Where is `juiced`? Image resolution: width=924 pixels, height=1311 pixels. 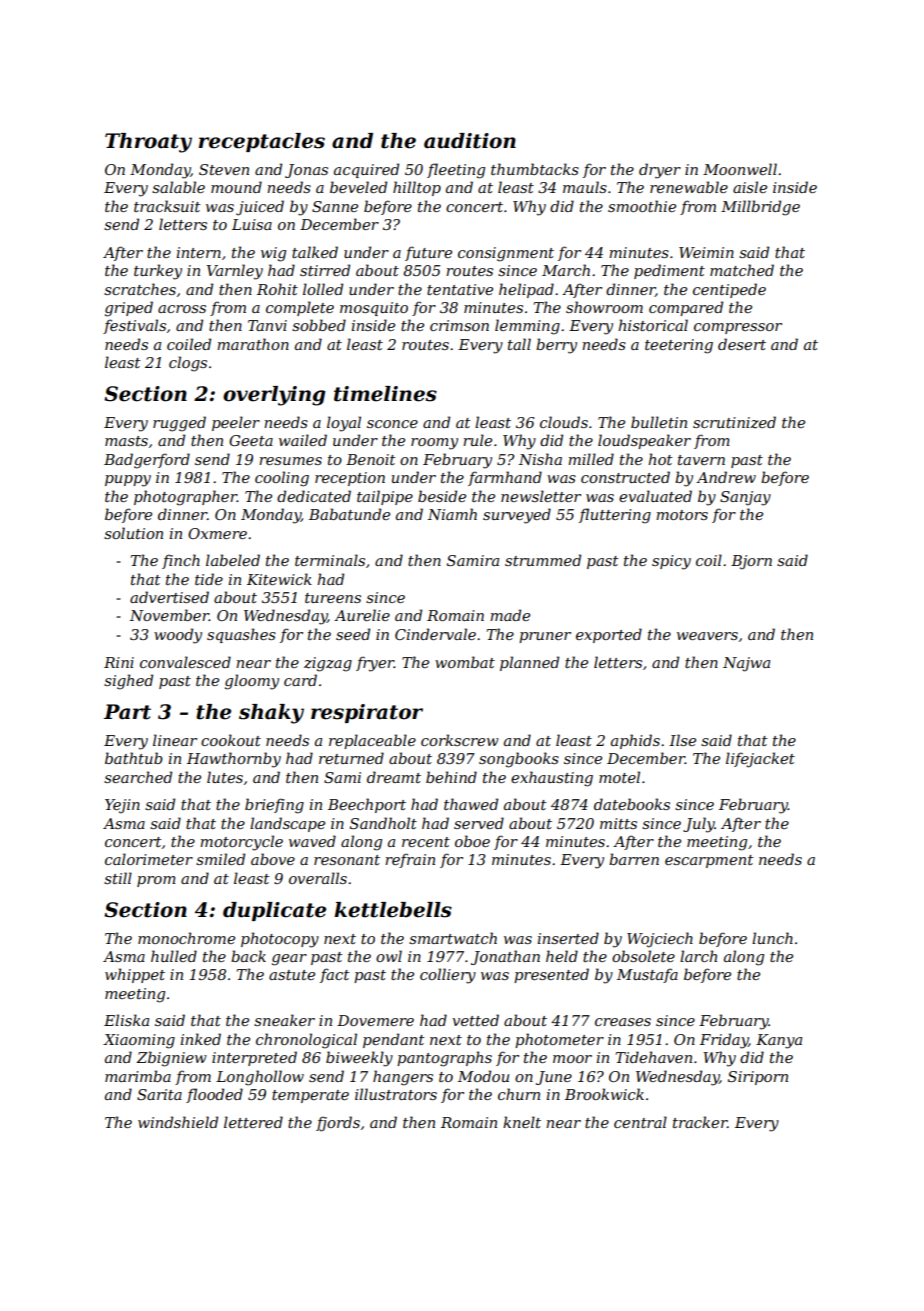 juiced is located at coordinates (260, 208).
